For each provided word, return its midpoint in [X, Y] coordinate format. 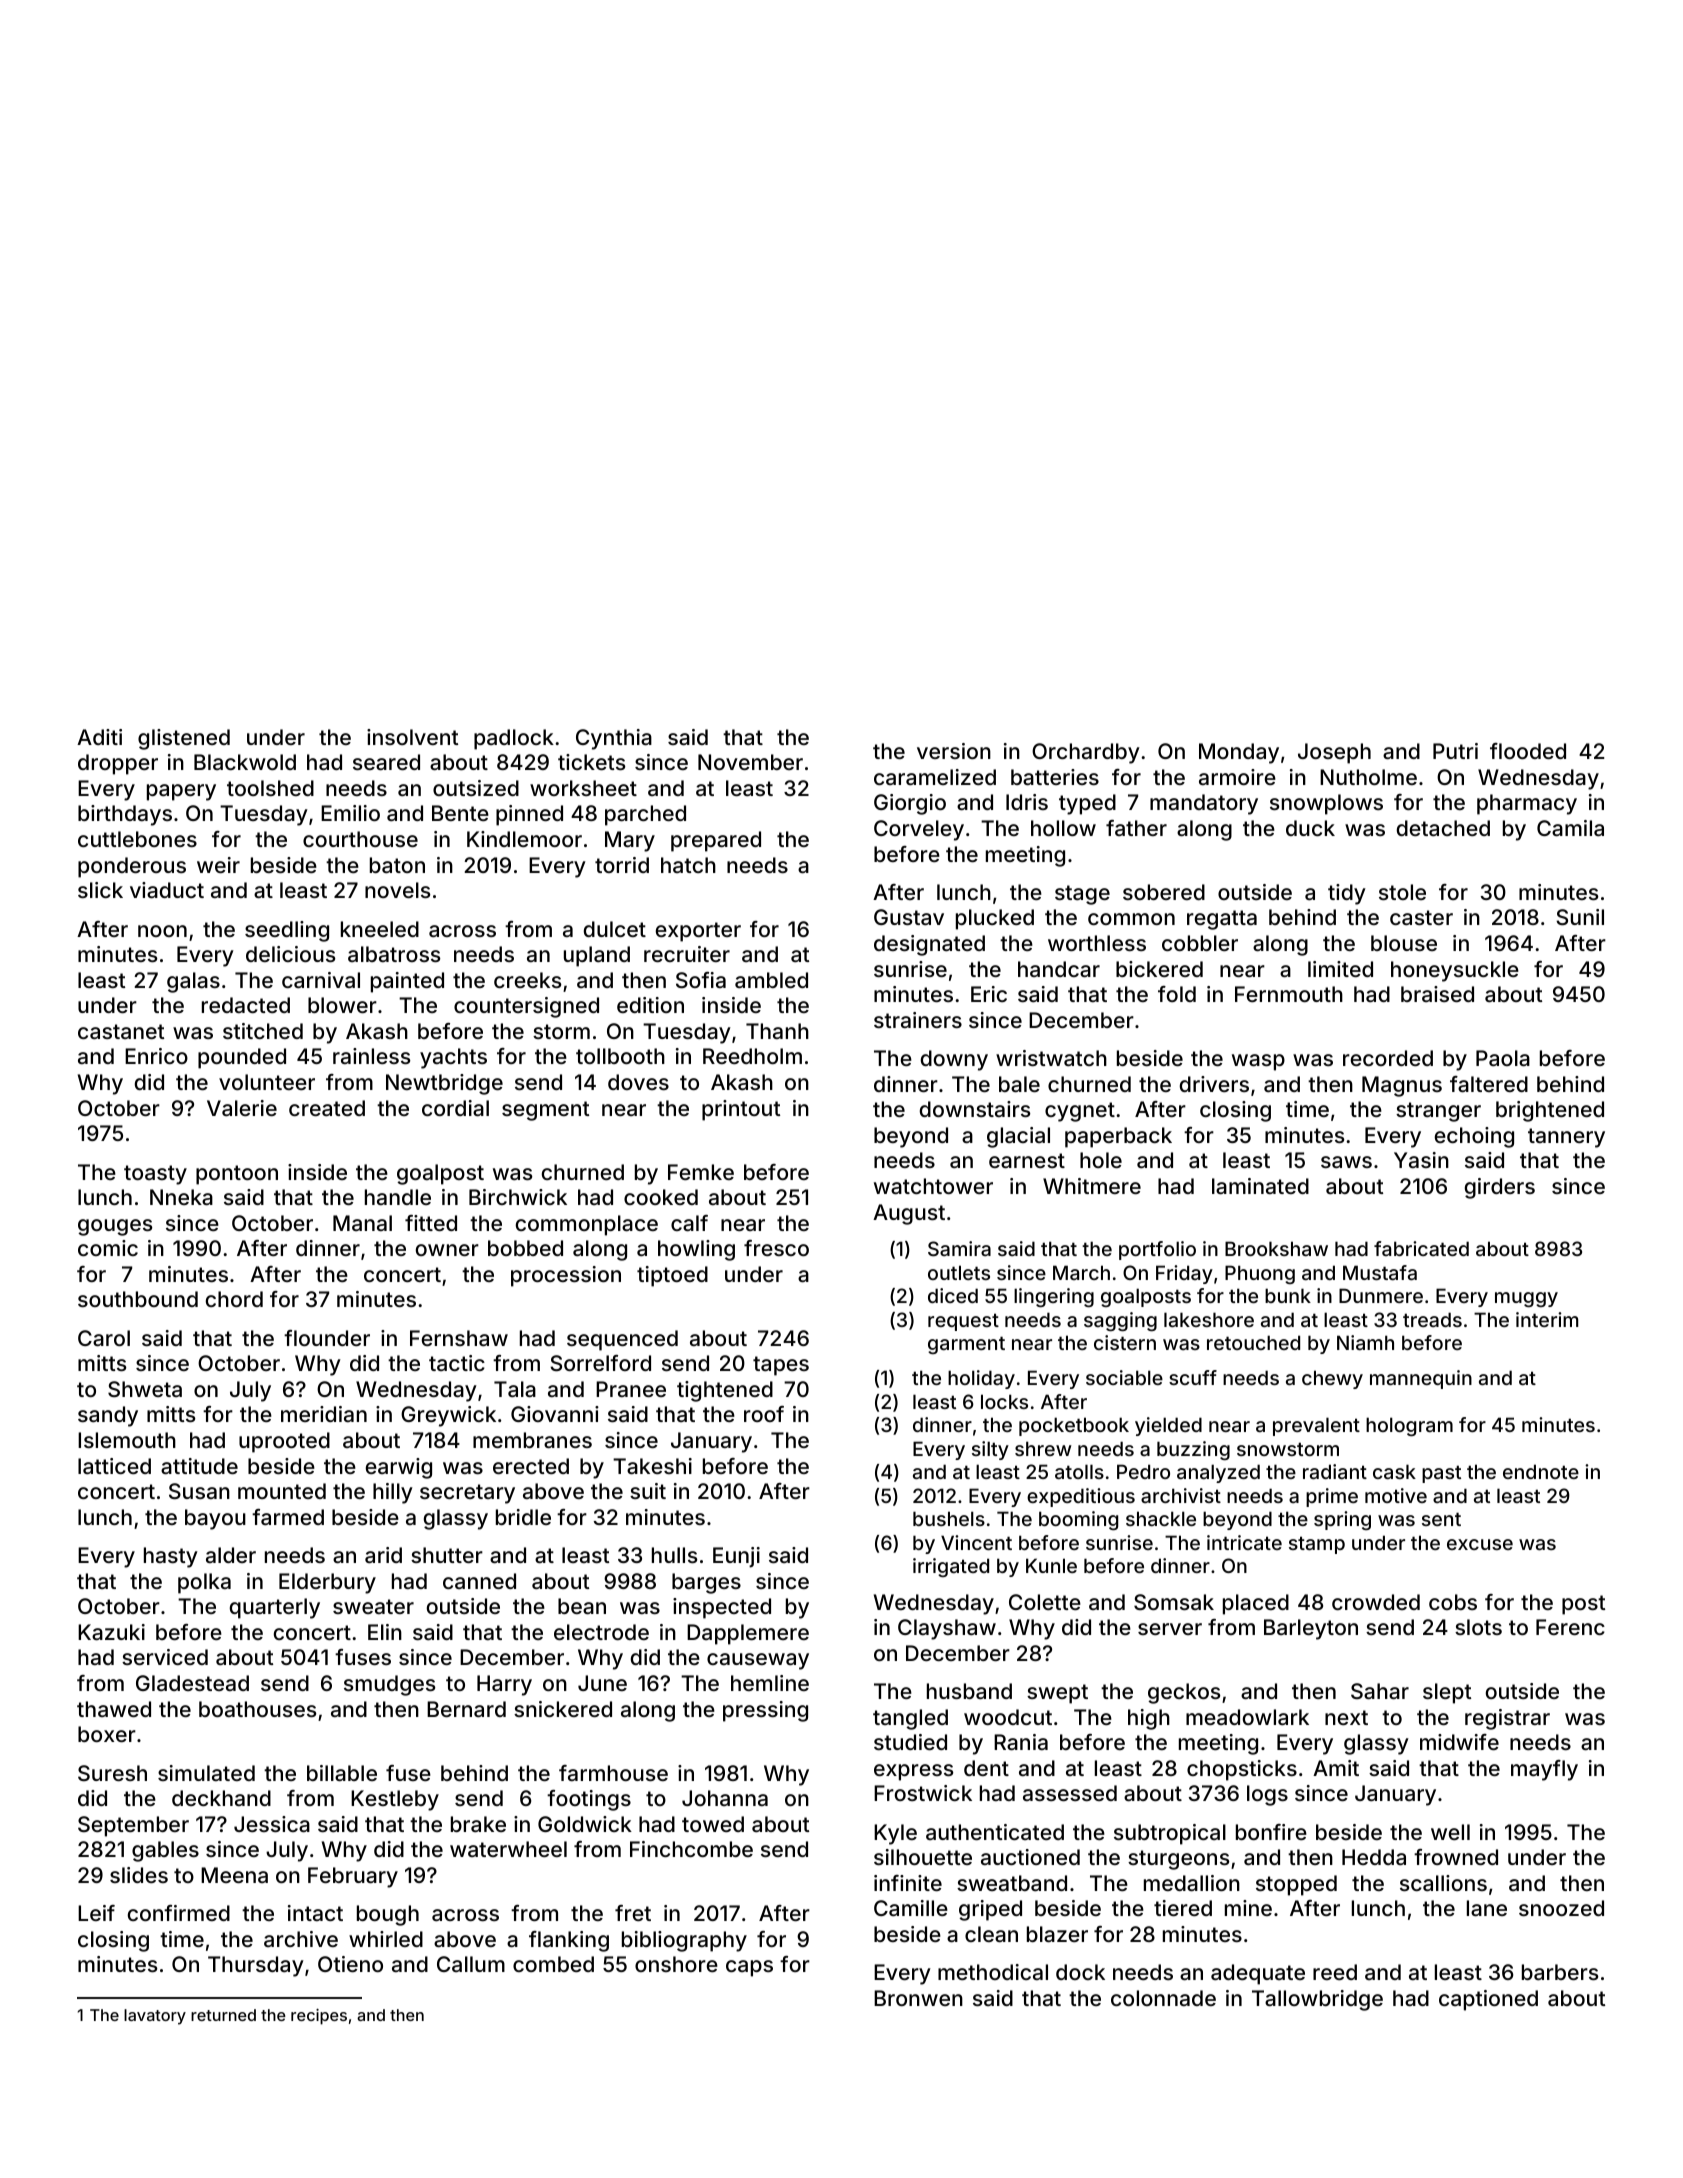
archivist [1181, 1495]
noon [162, 931]
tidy [1347, 894]
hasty [171, 1557]
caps [749, 1968]
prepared [716, 841]
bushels [949, 1518]
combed [553, 1964]
